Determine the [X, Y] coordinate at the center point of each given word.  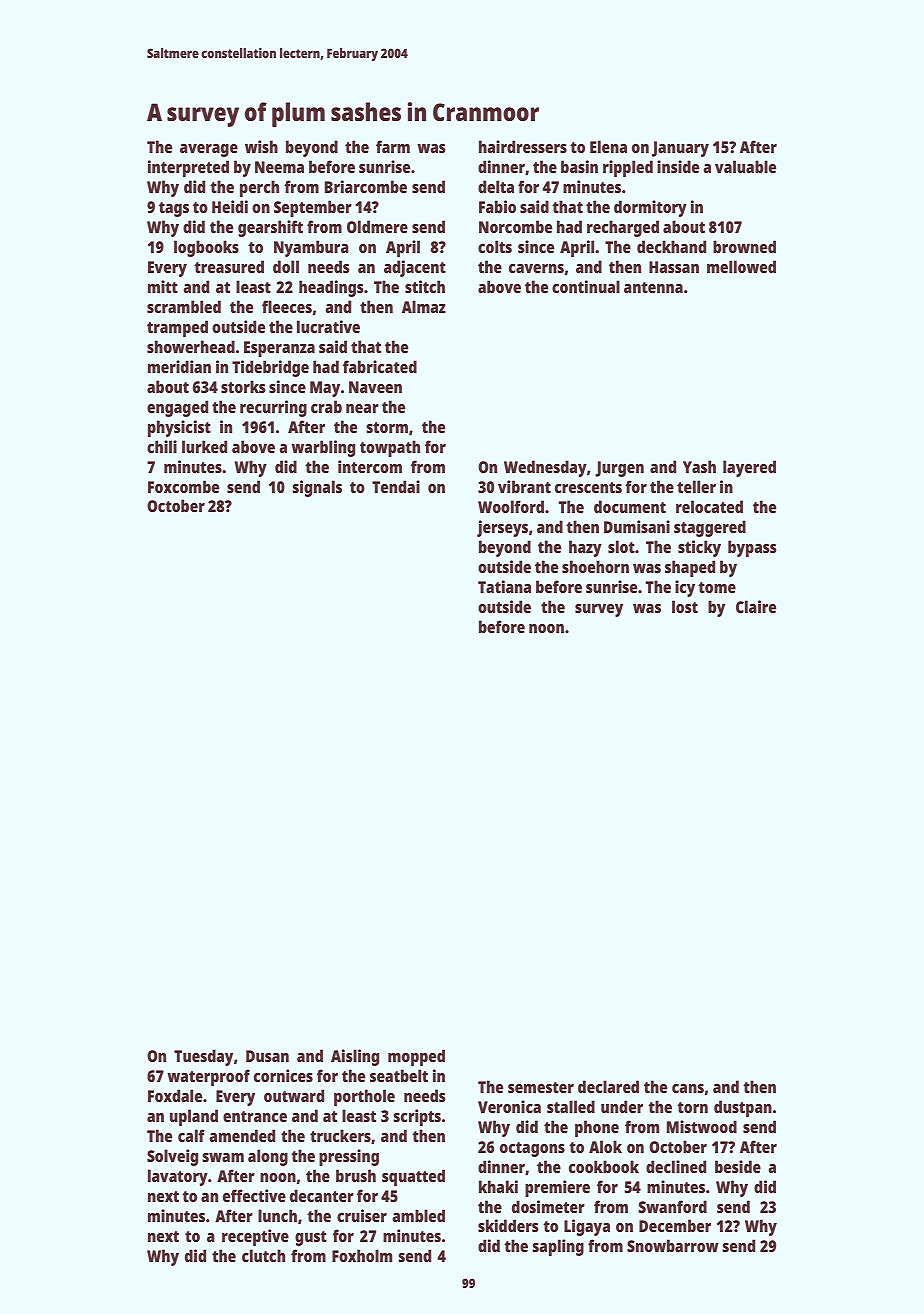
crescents [588, 487]
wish [261, 146]
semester [541, 1087]
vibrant [524, 486]
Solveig [172, 1157]
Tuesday [203, 1057]
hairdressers [523, 146]
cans [688, 1088]
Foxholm [362, 1255]
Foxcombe [183, 486]
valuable [745, 166]
